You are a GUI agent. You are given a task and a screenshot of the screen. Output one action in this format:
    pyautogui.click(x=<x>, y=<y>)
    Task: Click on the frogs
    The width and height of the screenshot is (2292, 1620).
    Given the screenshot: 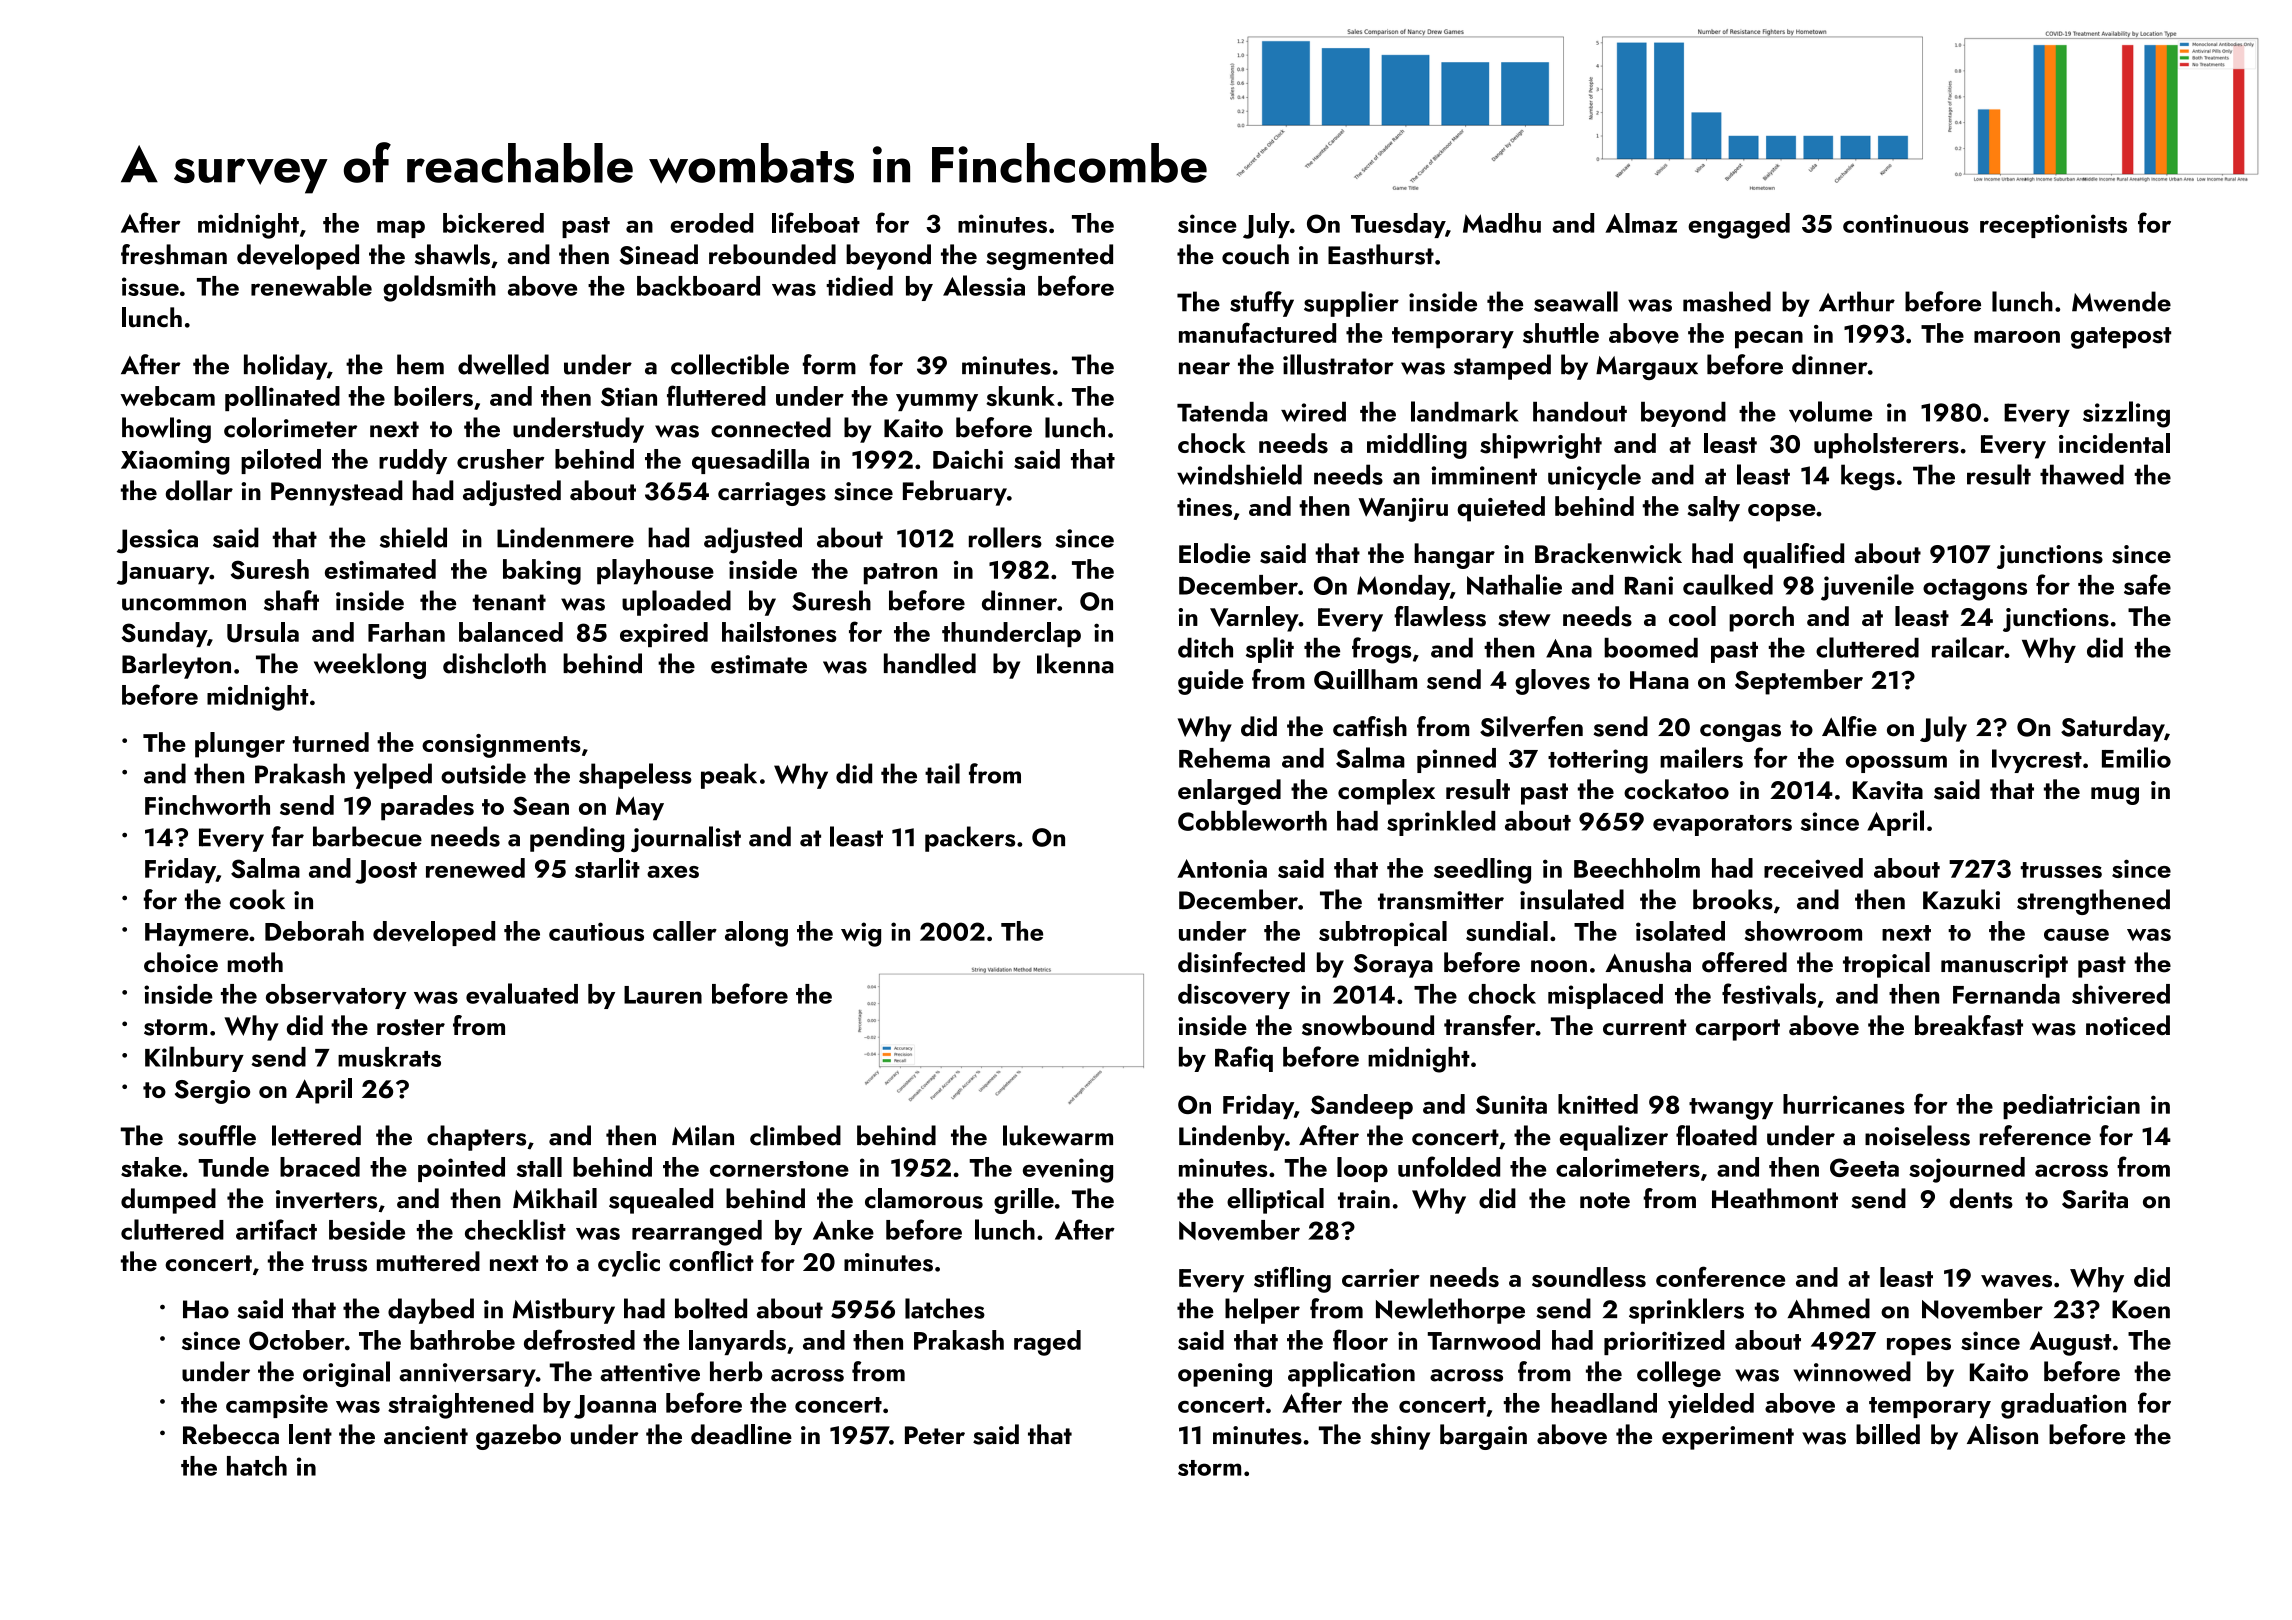 What is the action you would take?
    pyautogui.click(x=1381, y=650)
